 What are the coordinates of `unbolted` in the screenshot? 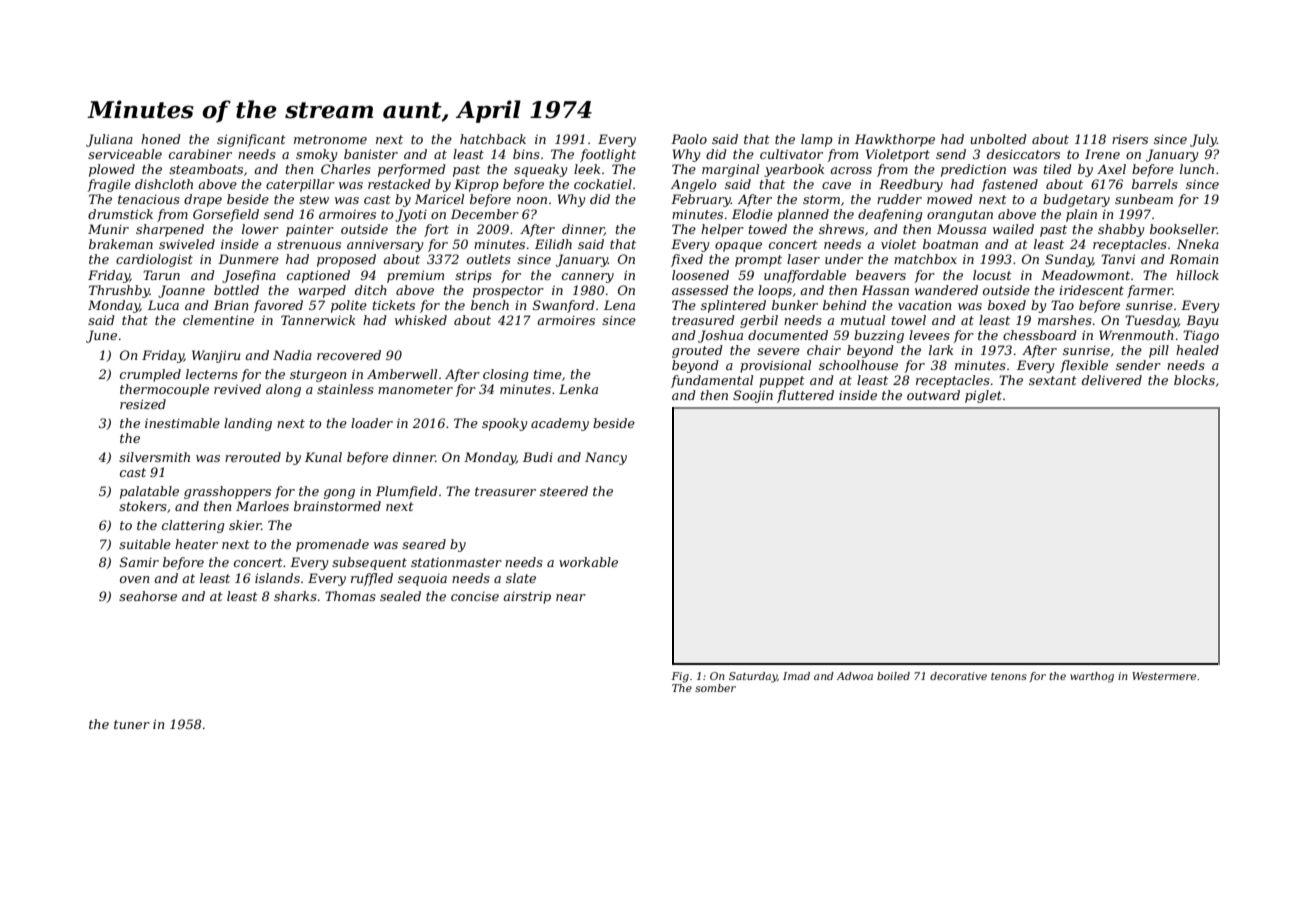 It's located at (998, 139).
